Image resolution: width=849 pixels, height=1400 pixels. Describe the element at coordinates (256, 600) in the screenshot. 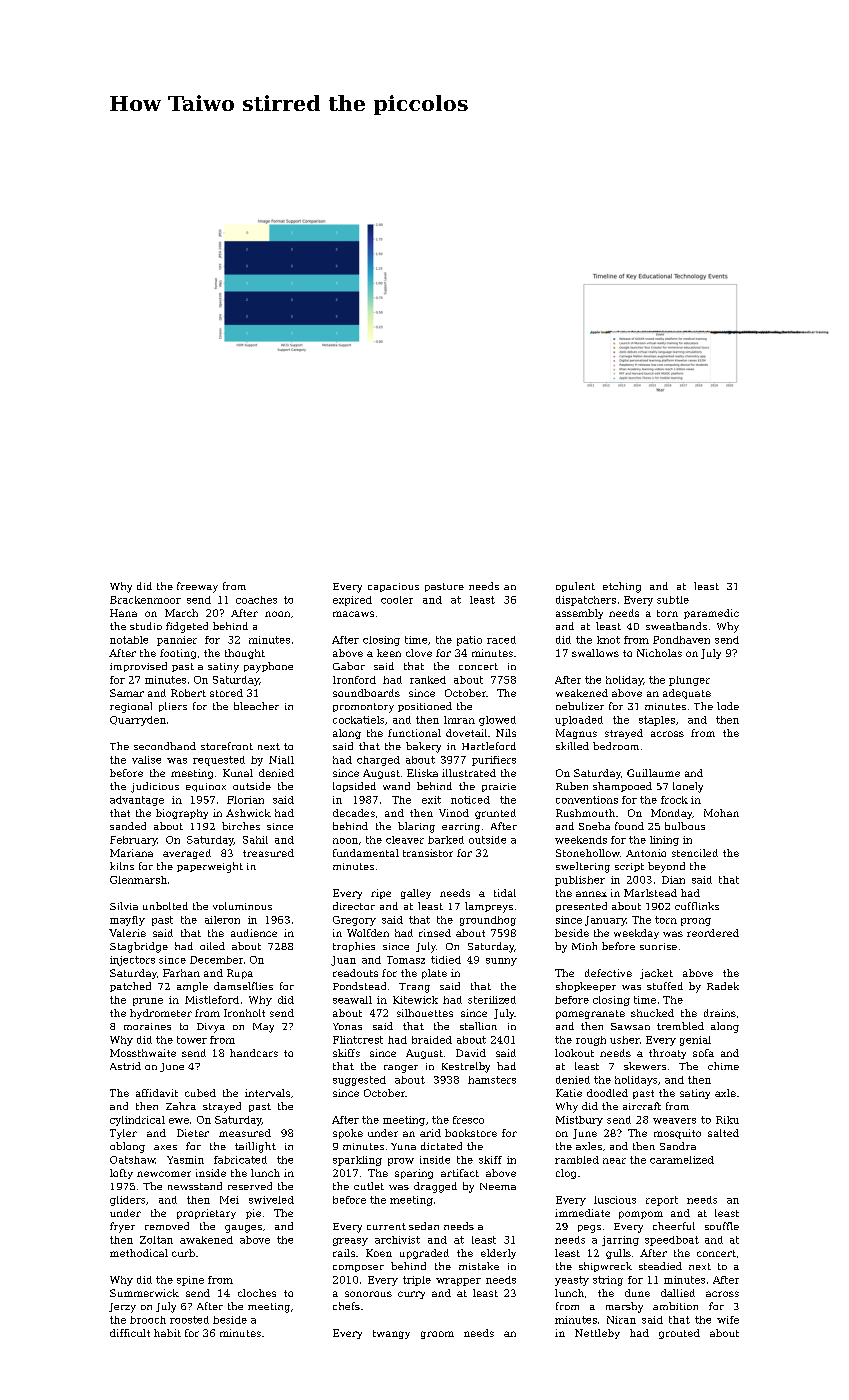

I see `coaches` at that location.
